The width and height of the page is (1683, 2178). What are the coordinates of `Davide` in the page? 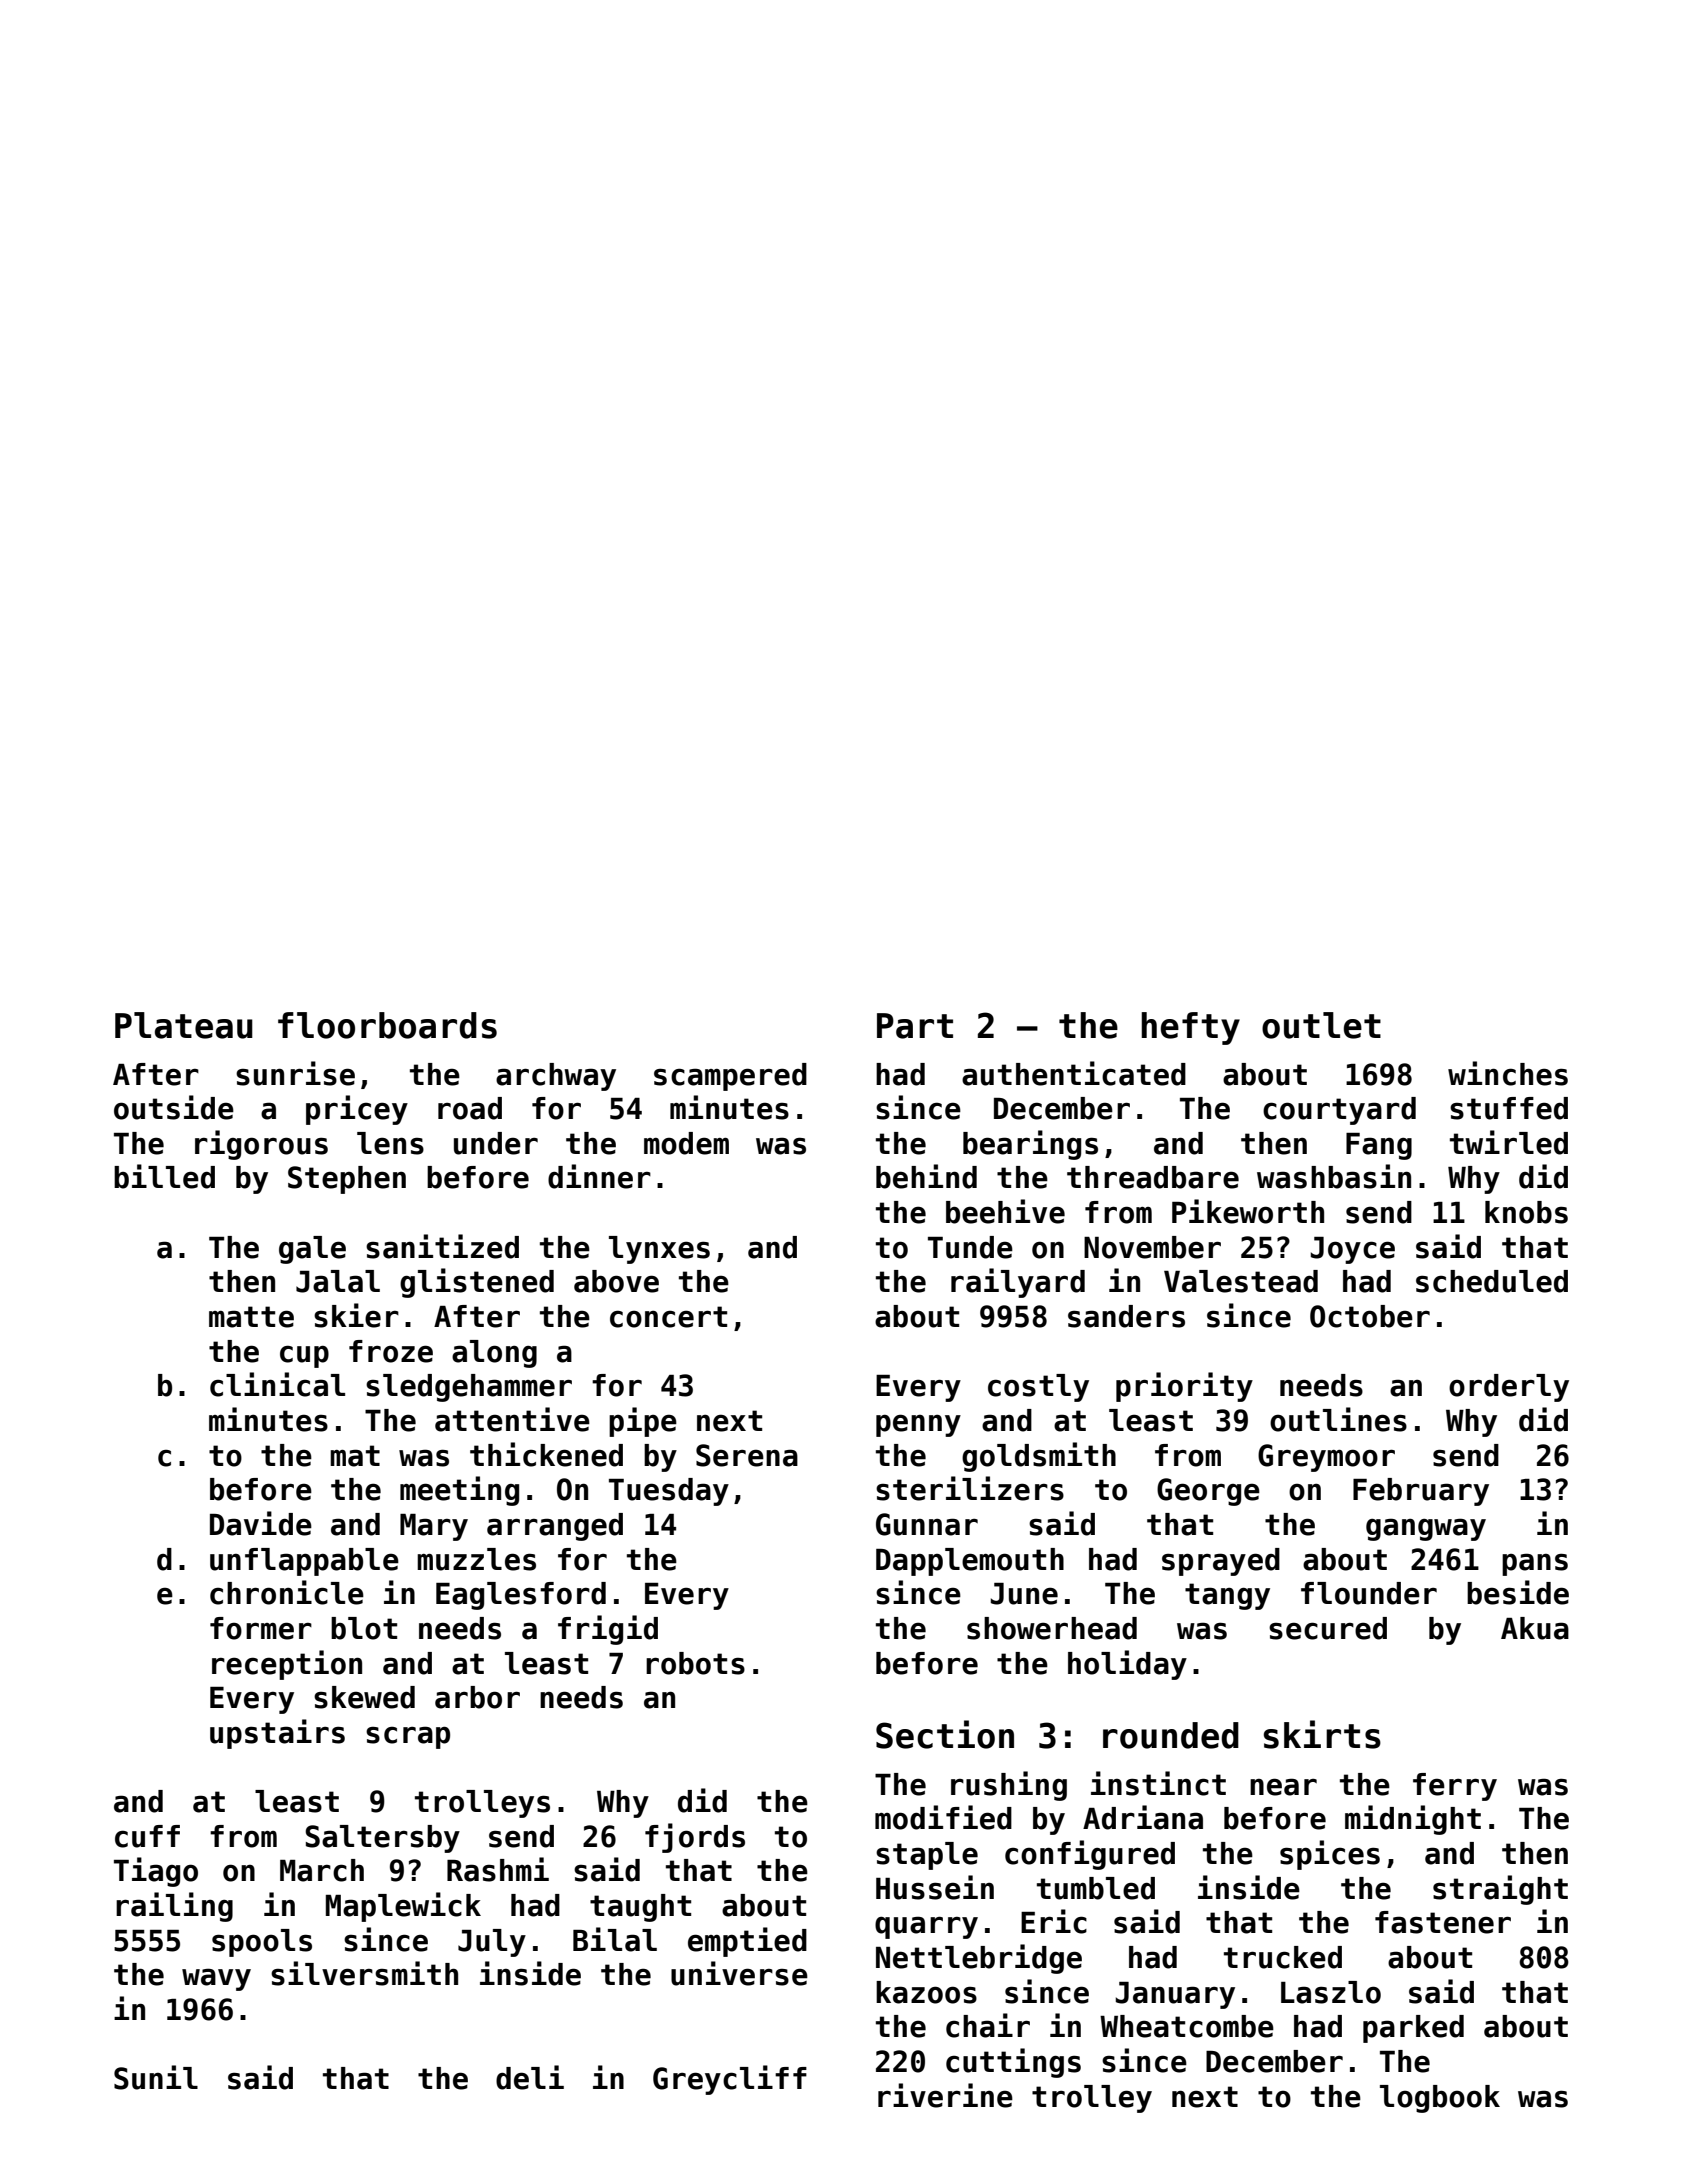 It's located at (261, 1523).
